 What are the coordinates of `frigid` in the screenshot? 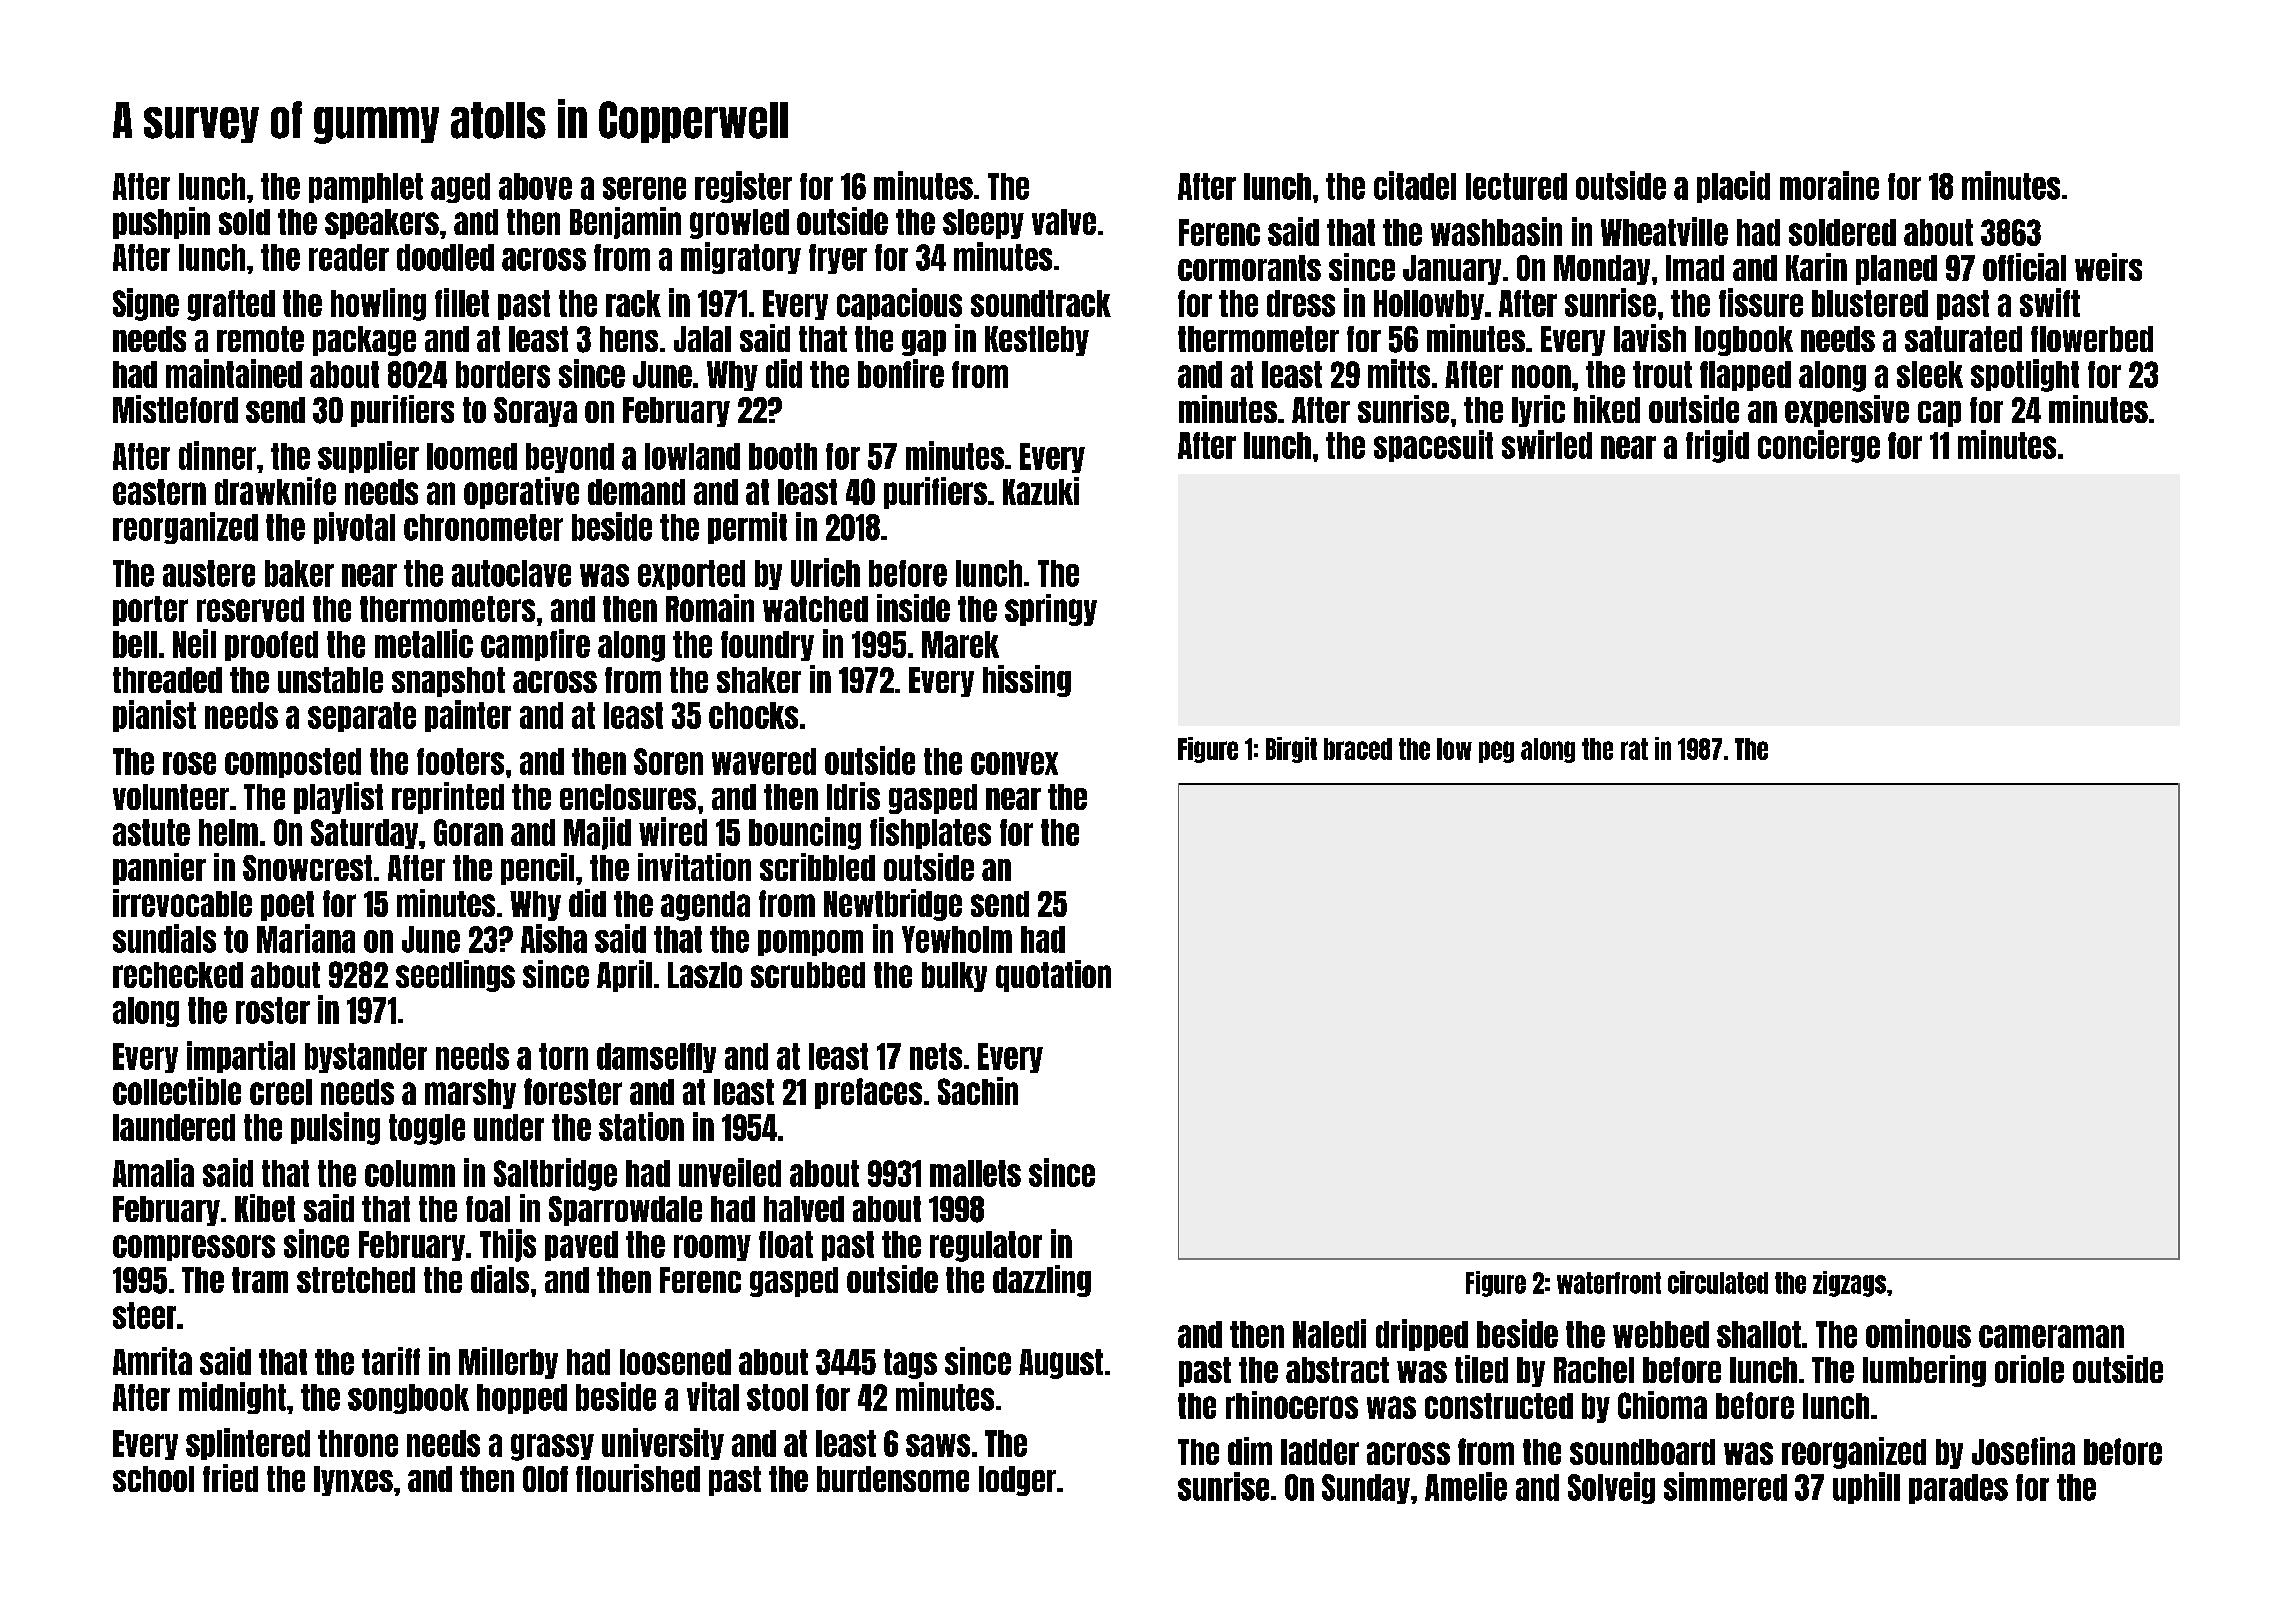 It's located at (1717, 446).
